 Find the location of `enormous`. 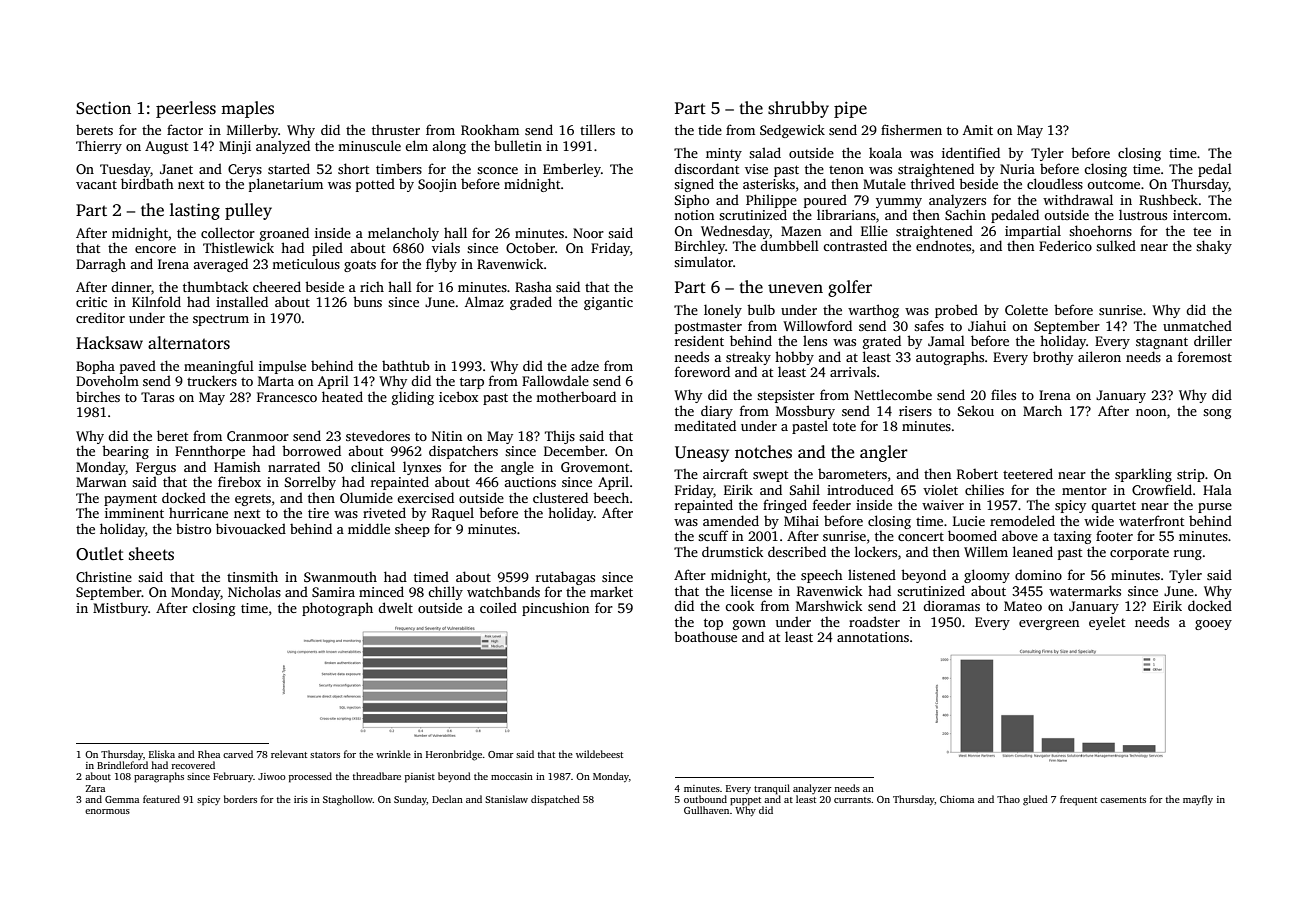

enormous is located at coordinates (107, 811).
